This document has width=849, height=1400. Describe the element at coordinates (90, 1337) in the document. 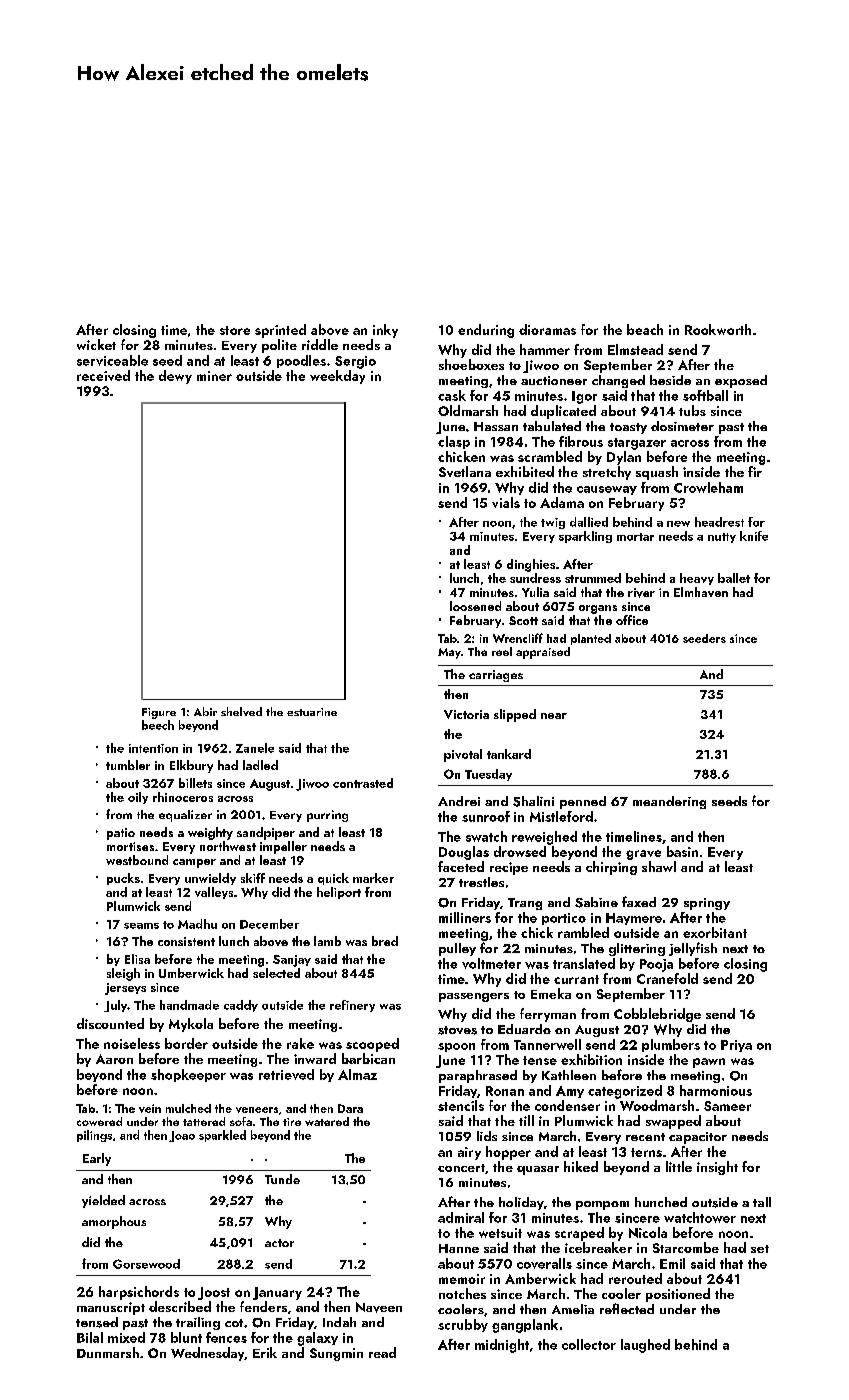

I see `Bilal` at that location.
